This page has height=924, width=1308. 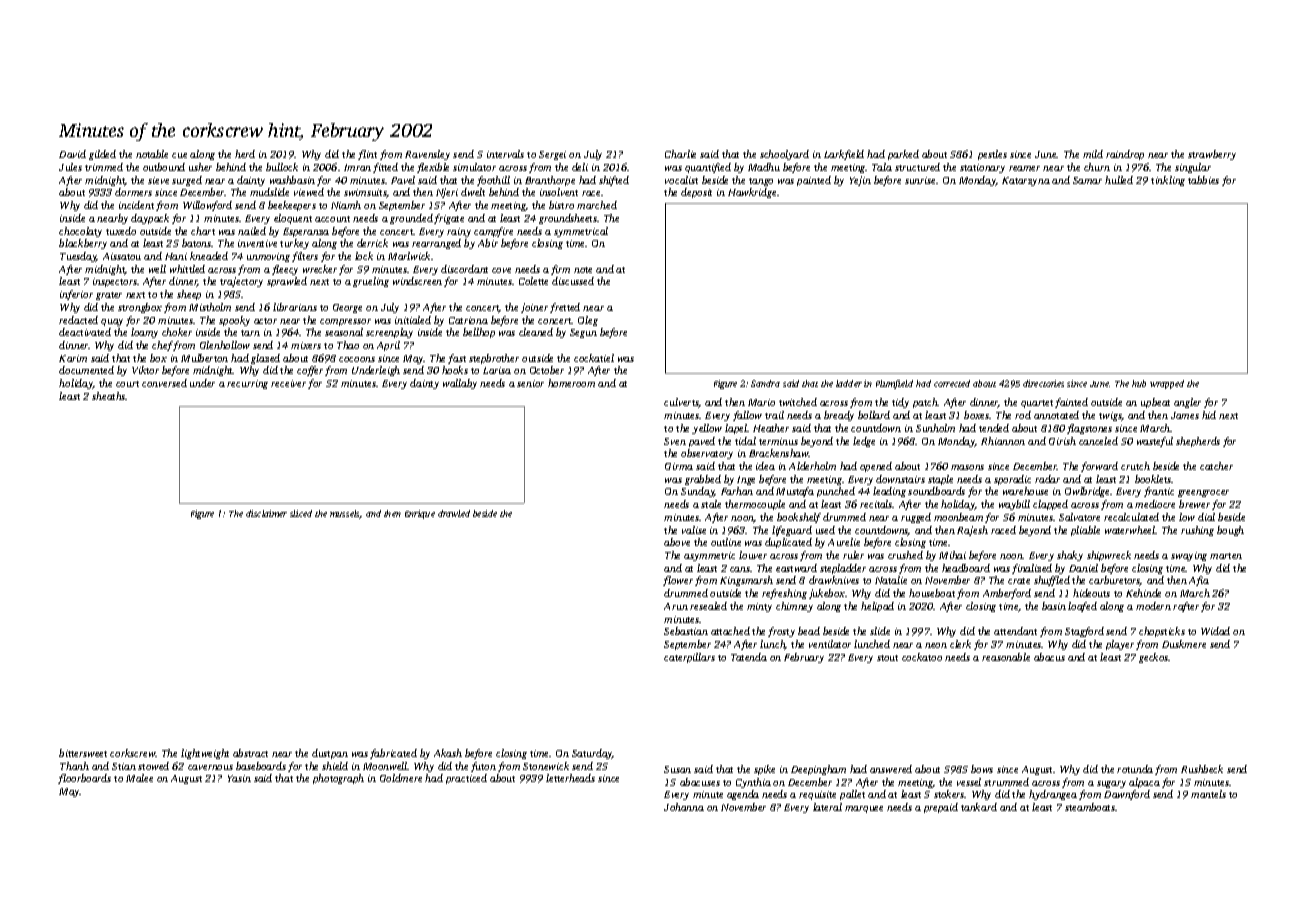 I want to click on bittersweet, so click(x=83, y=753).
